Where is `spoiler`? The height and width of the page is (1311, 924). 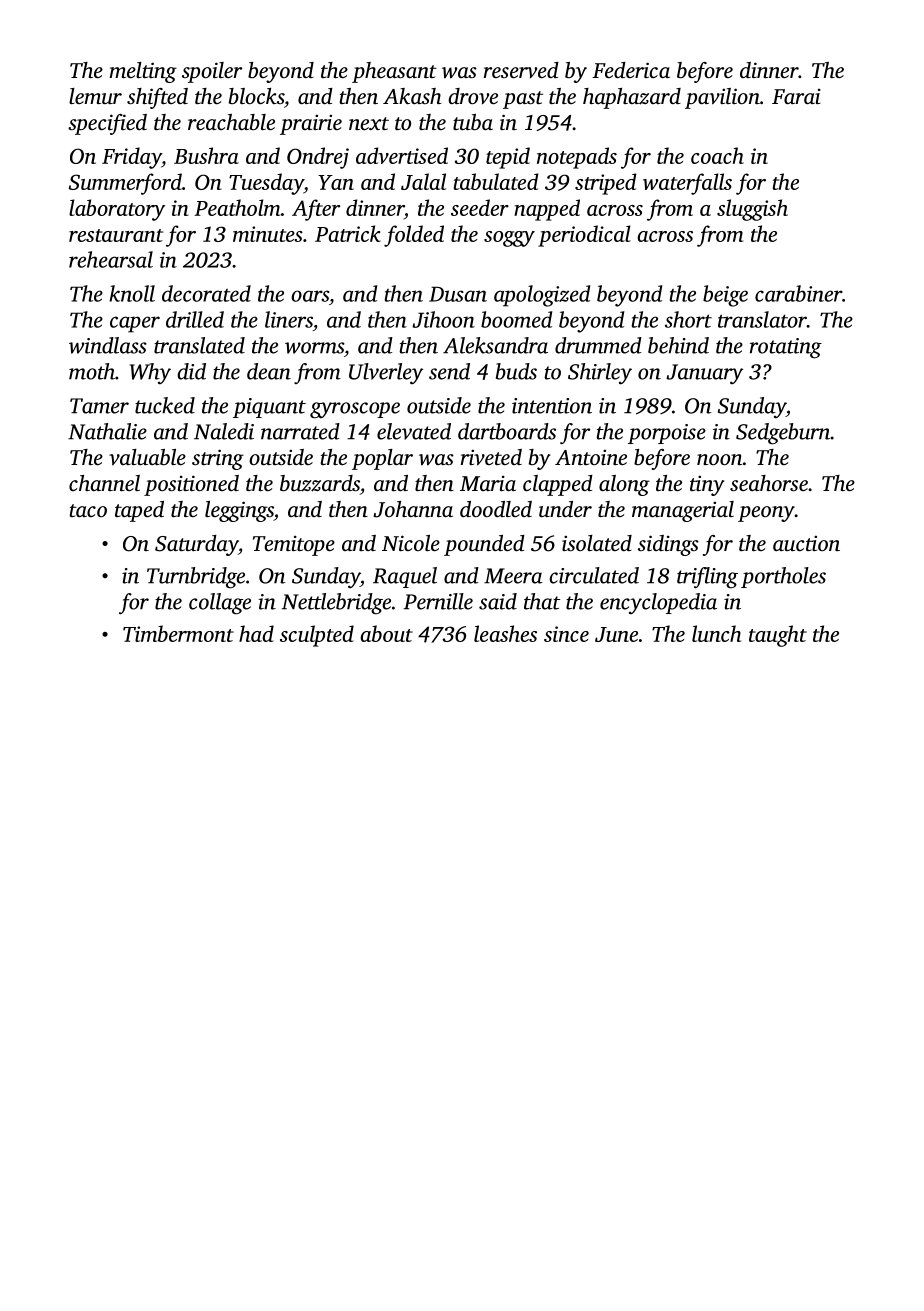 spoiler is located at coordinates (212, 72).
